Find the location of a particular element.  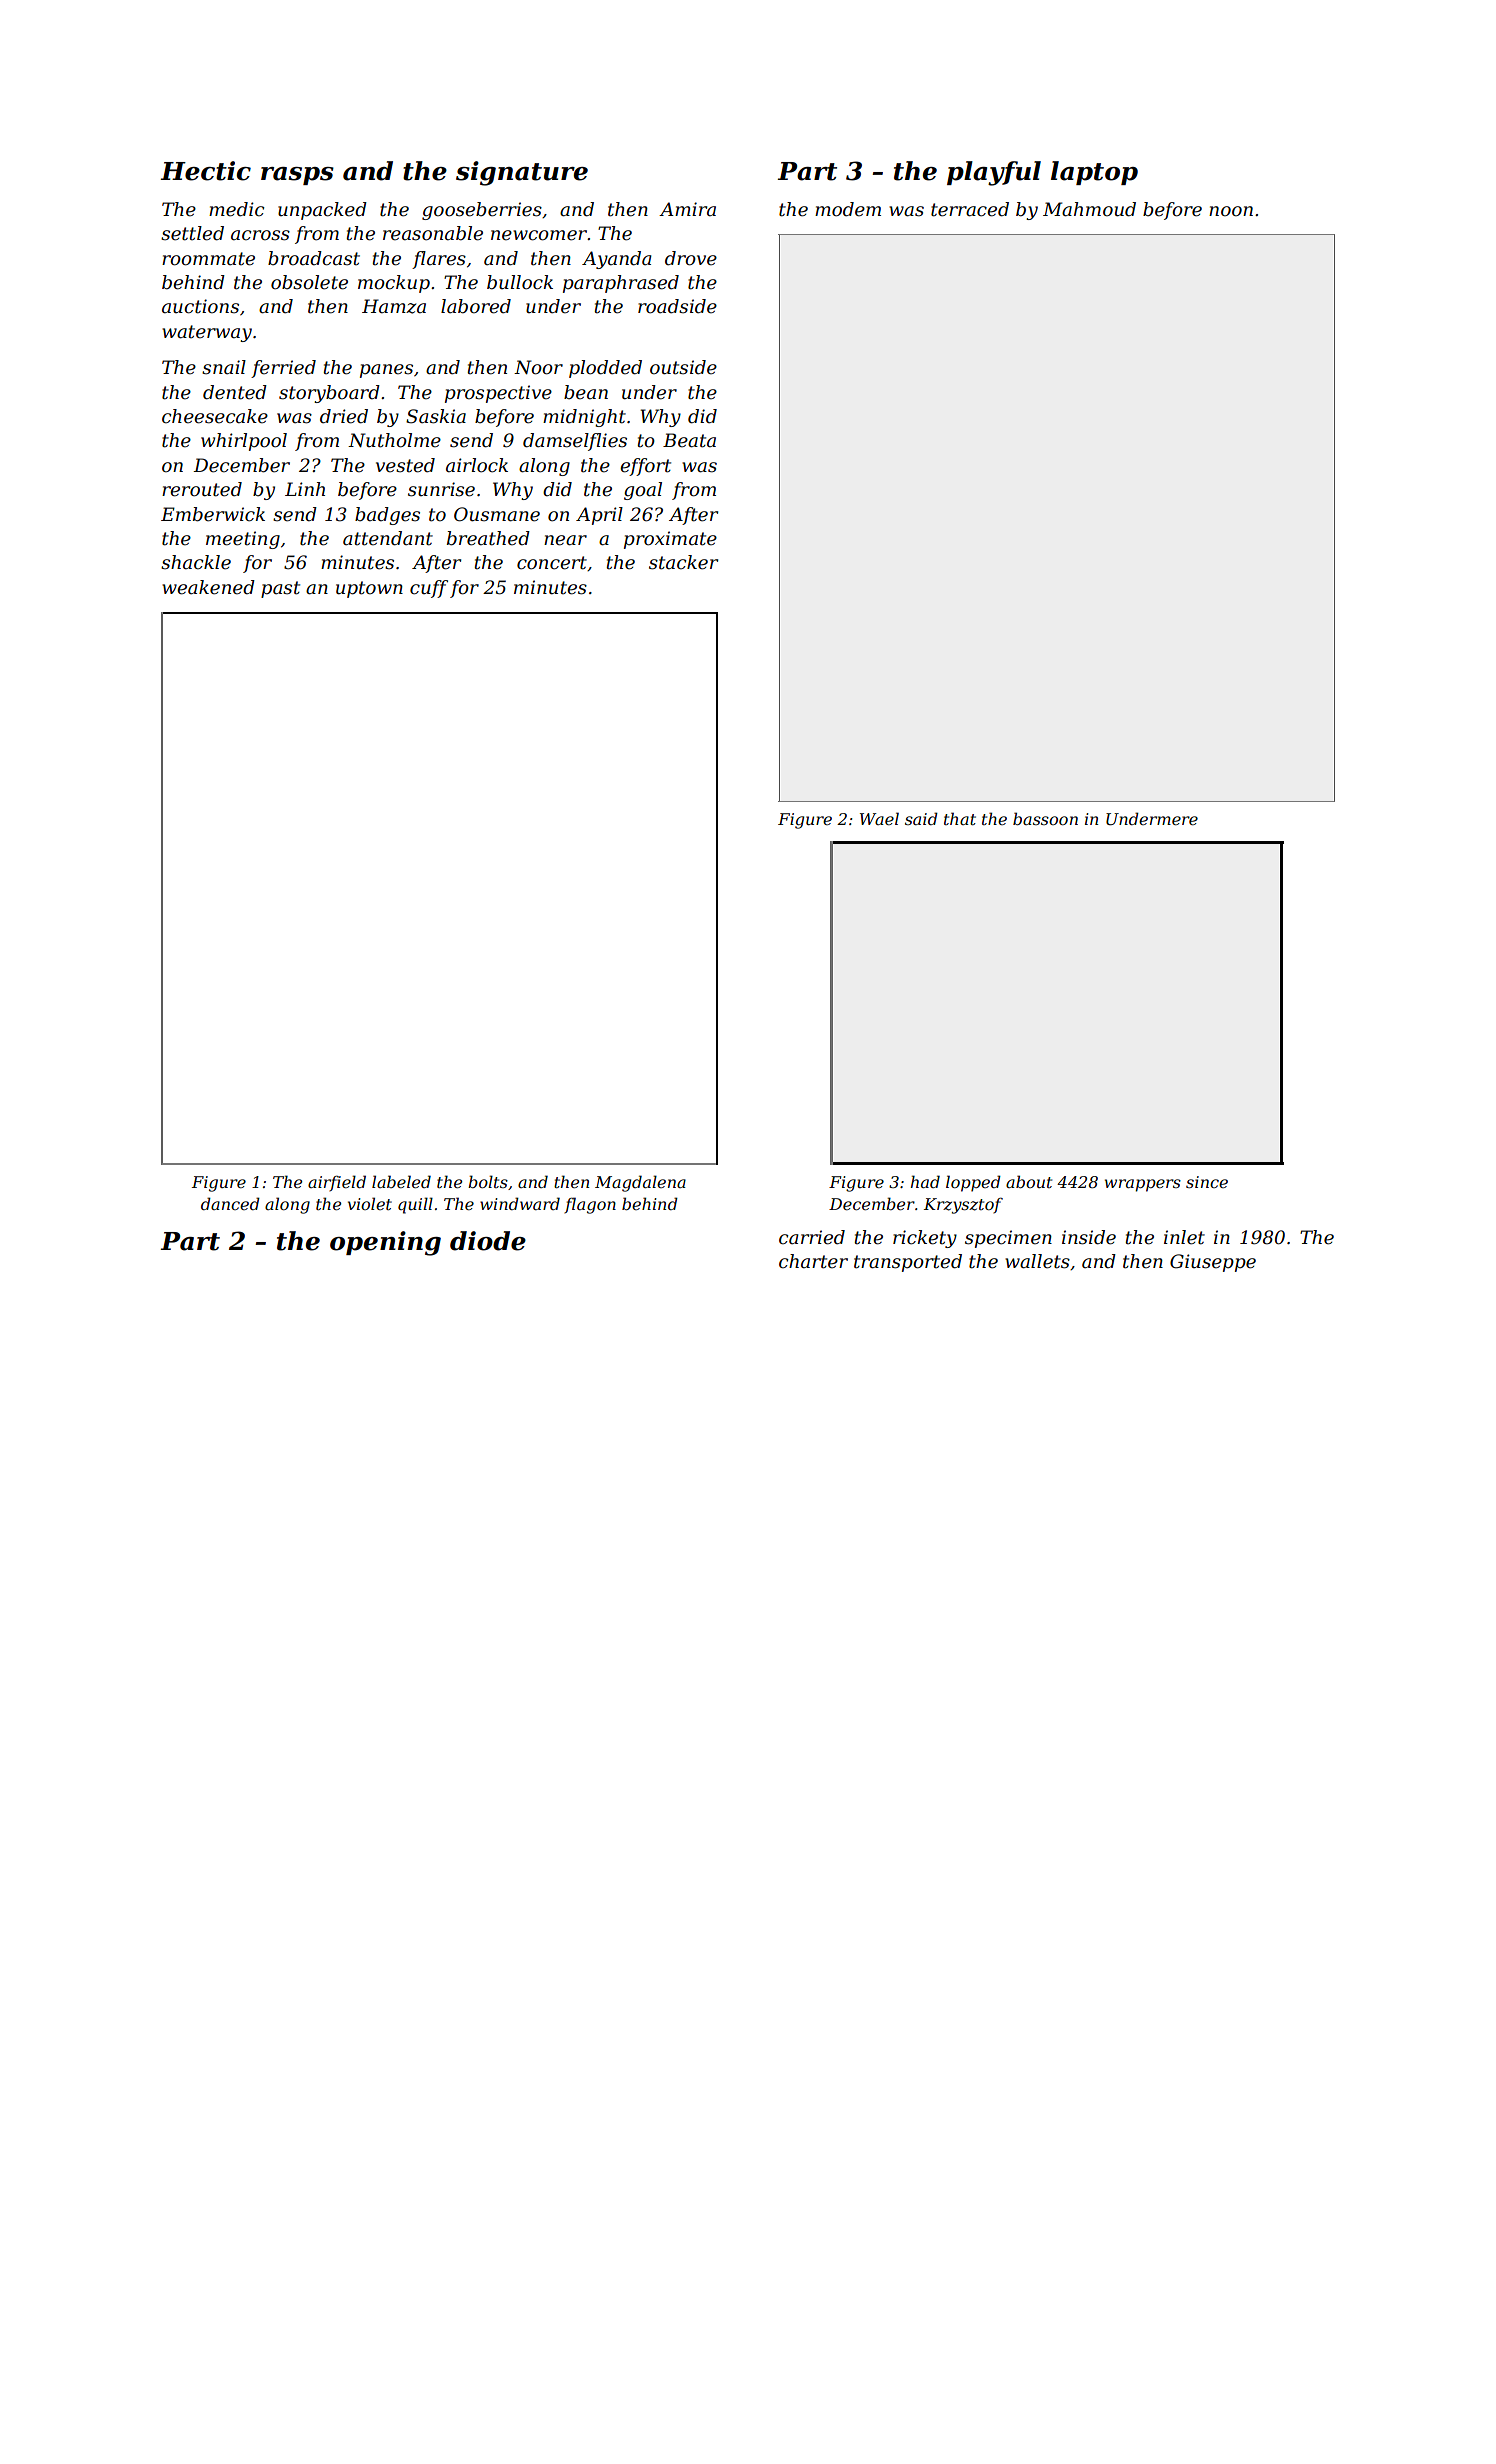

said is located at coordinates (921, 818).
